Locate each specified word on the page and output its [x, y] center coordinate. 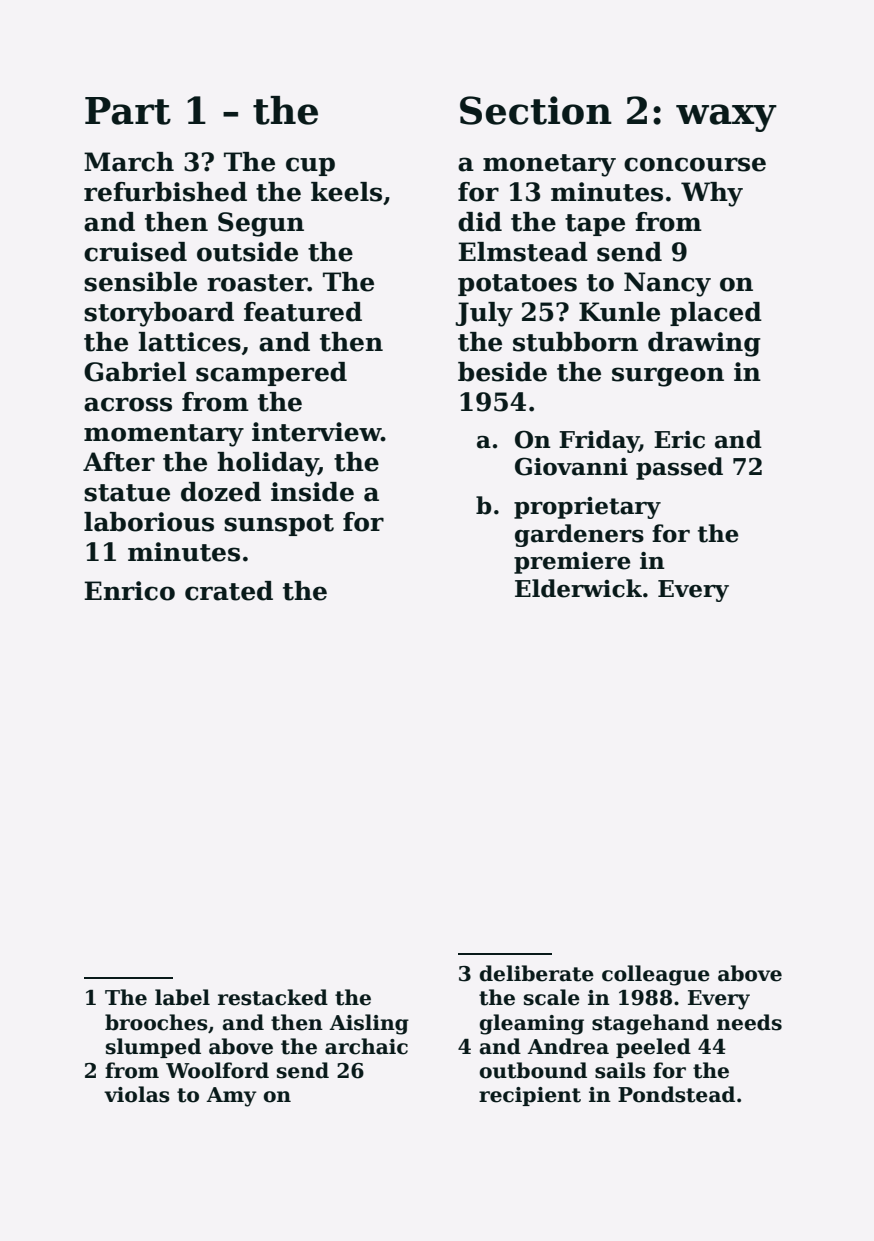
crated [229, 591]
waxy [726, 118]
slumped [153, 1048]
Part [128, 111]
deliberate [536, 973]
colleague [656, 975]
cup [310, 166]
